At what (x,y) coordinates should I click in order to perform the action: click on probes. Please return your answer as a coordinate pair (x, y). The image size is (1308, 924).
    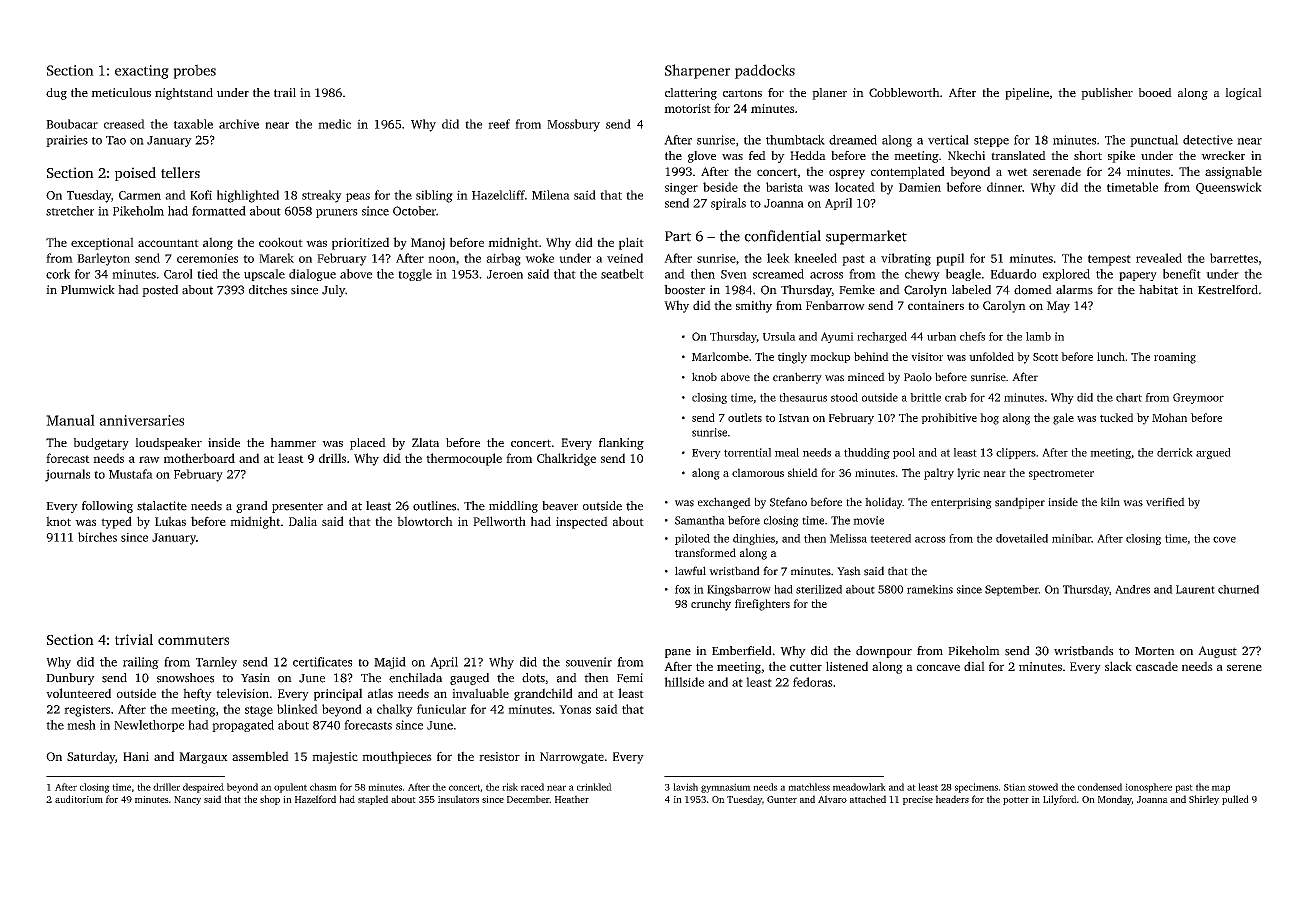
    Looking at the image, I should click on (194, 71).
